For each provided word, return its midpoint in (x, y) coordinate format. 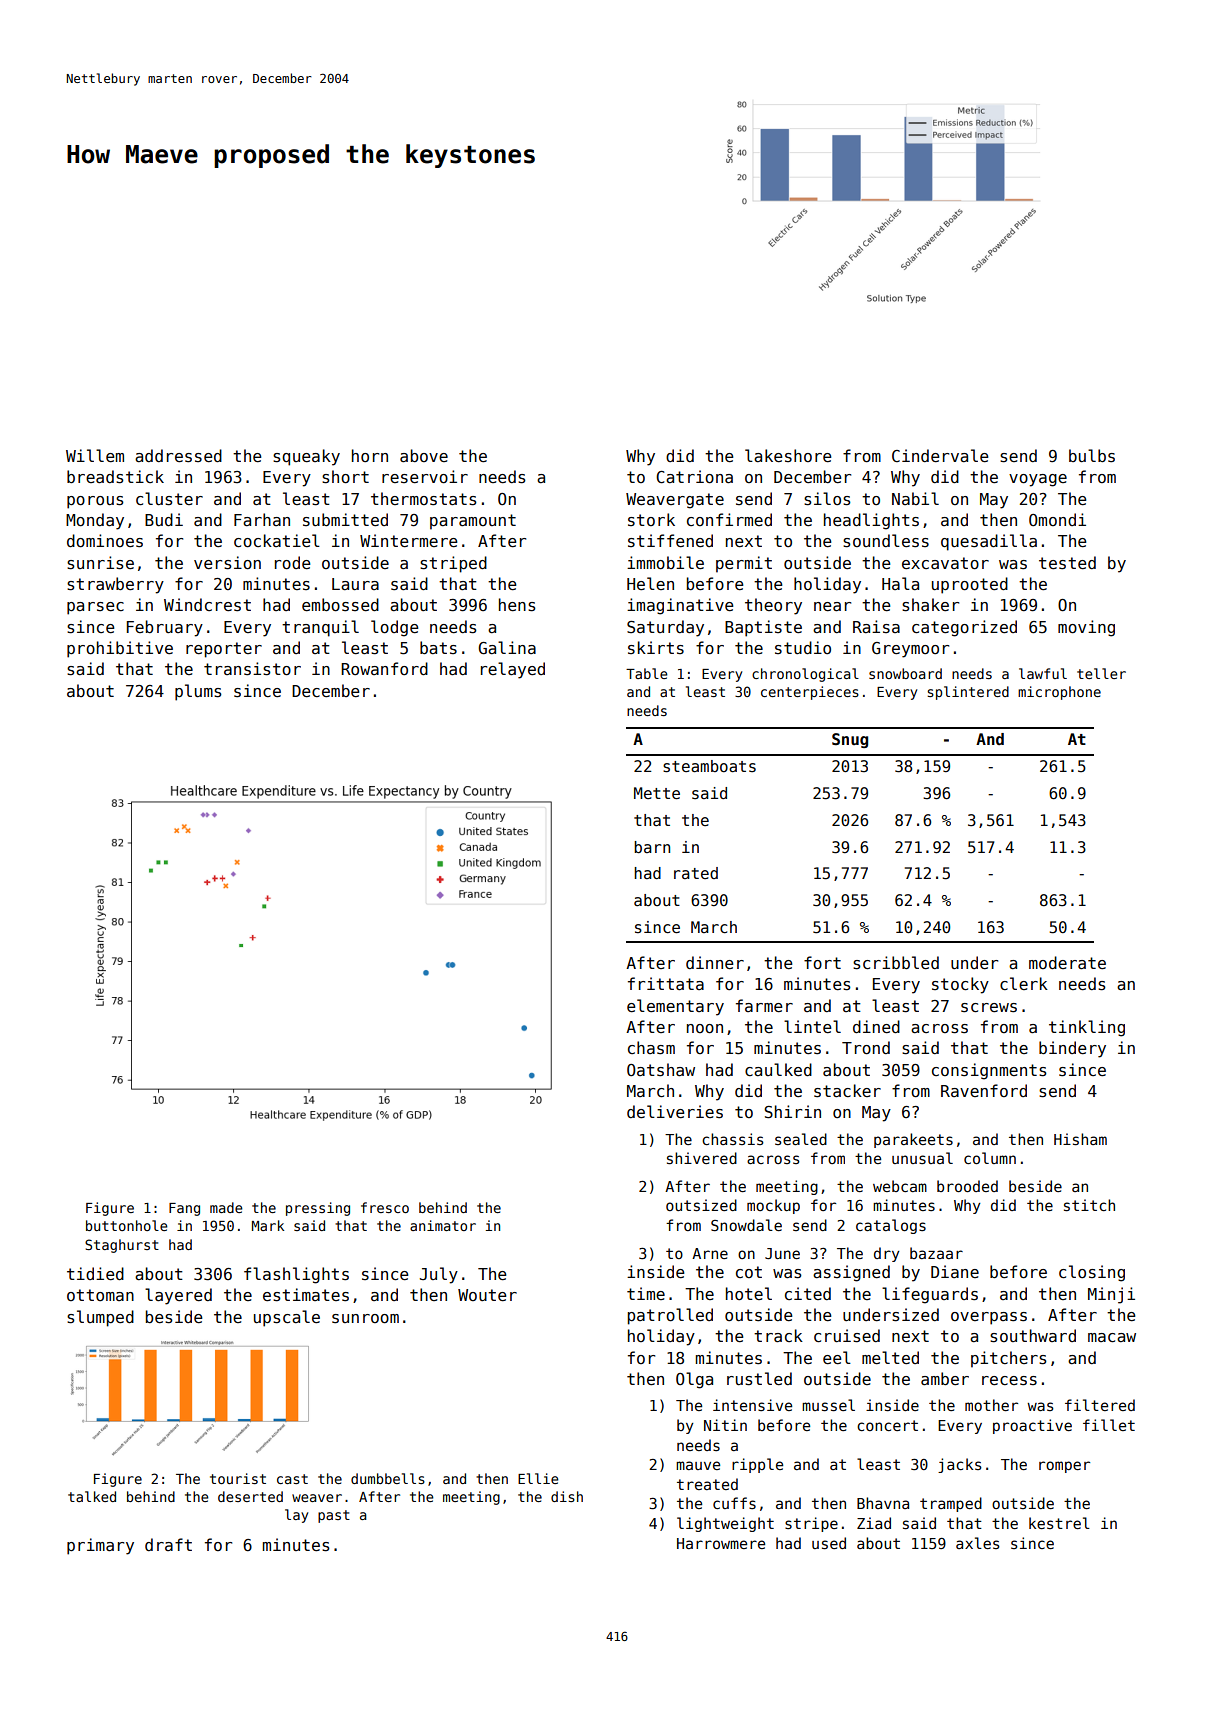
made (226, 1207)
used (829, 1543)
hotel (749, 1293)
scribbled (896, 963)
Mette (657, 793)
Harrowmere (721, 1543)
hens (517, 605)
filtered (1100, 1405)
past (334, 1516)
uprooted (970, 585)
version (227, 563)
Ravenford (984, 1090)
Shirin (792, 1112)
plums (198, 692)
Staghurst (122, 1246)
